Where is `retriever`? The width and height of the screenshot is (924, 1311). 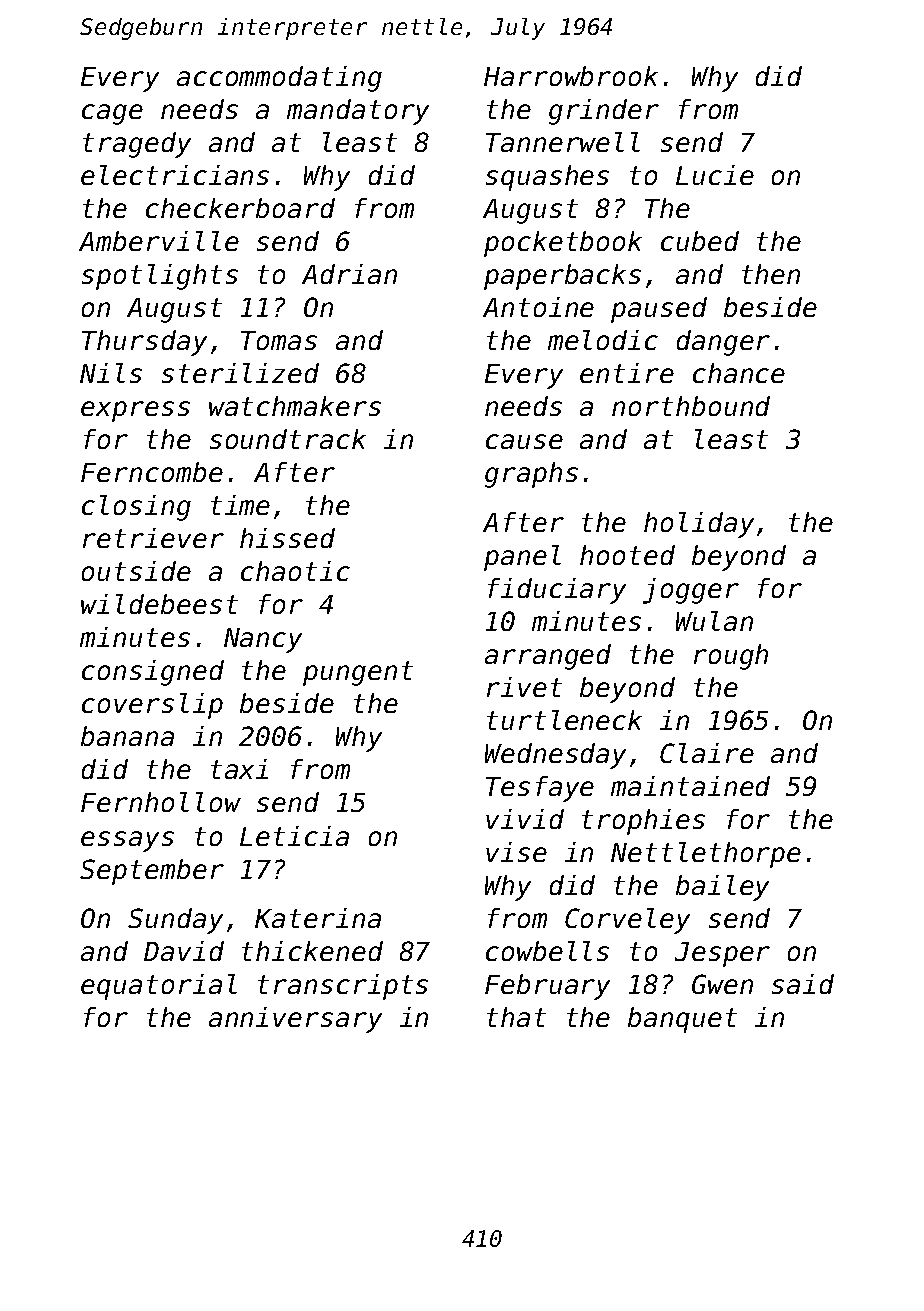
retriever is located at coordinates (153, 538).
